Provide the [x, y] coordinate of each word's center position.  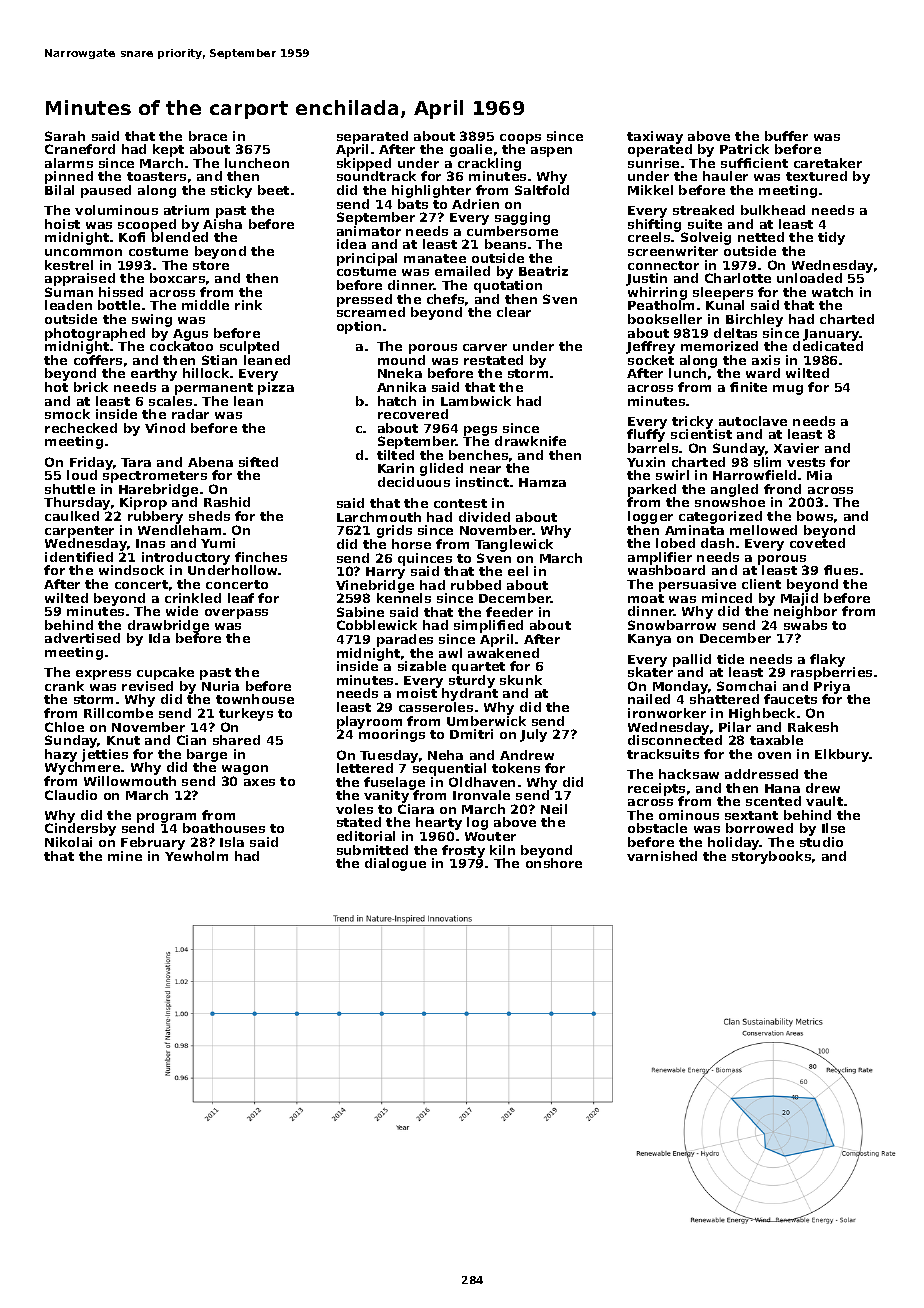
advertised [82, 638]
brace [208, 136]
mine [125, 856]
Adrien [475, 204]
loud [82, 475]
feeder [509, 612]
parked [652, 491]
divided [484, 517]
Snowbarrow [672, 625]
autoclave [753, 421]
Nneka [400, 373]
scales [170, 401]
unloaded [809, 278]
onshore [554, 863]
